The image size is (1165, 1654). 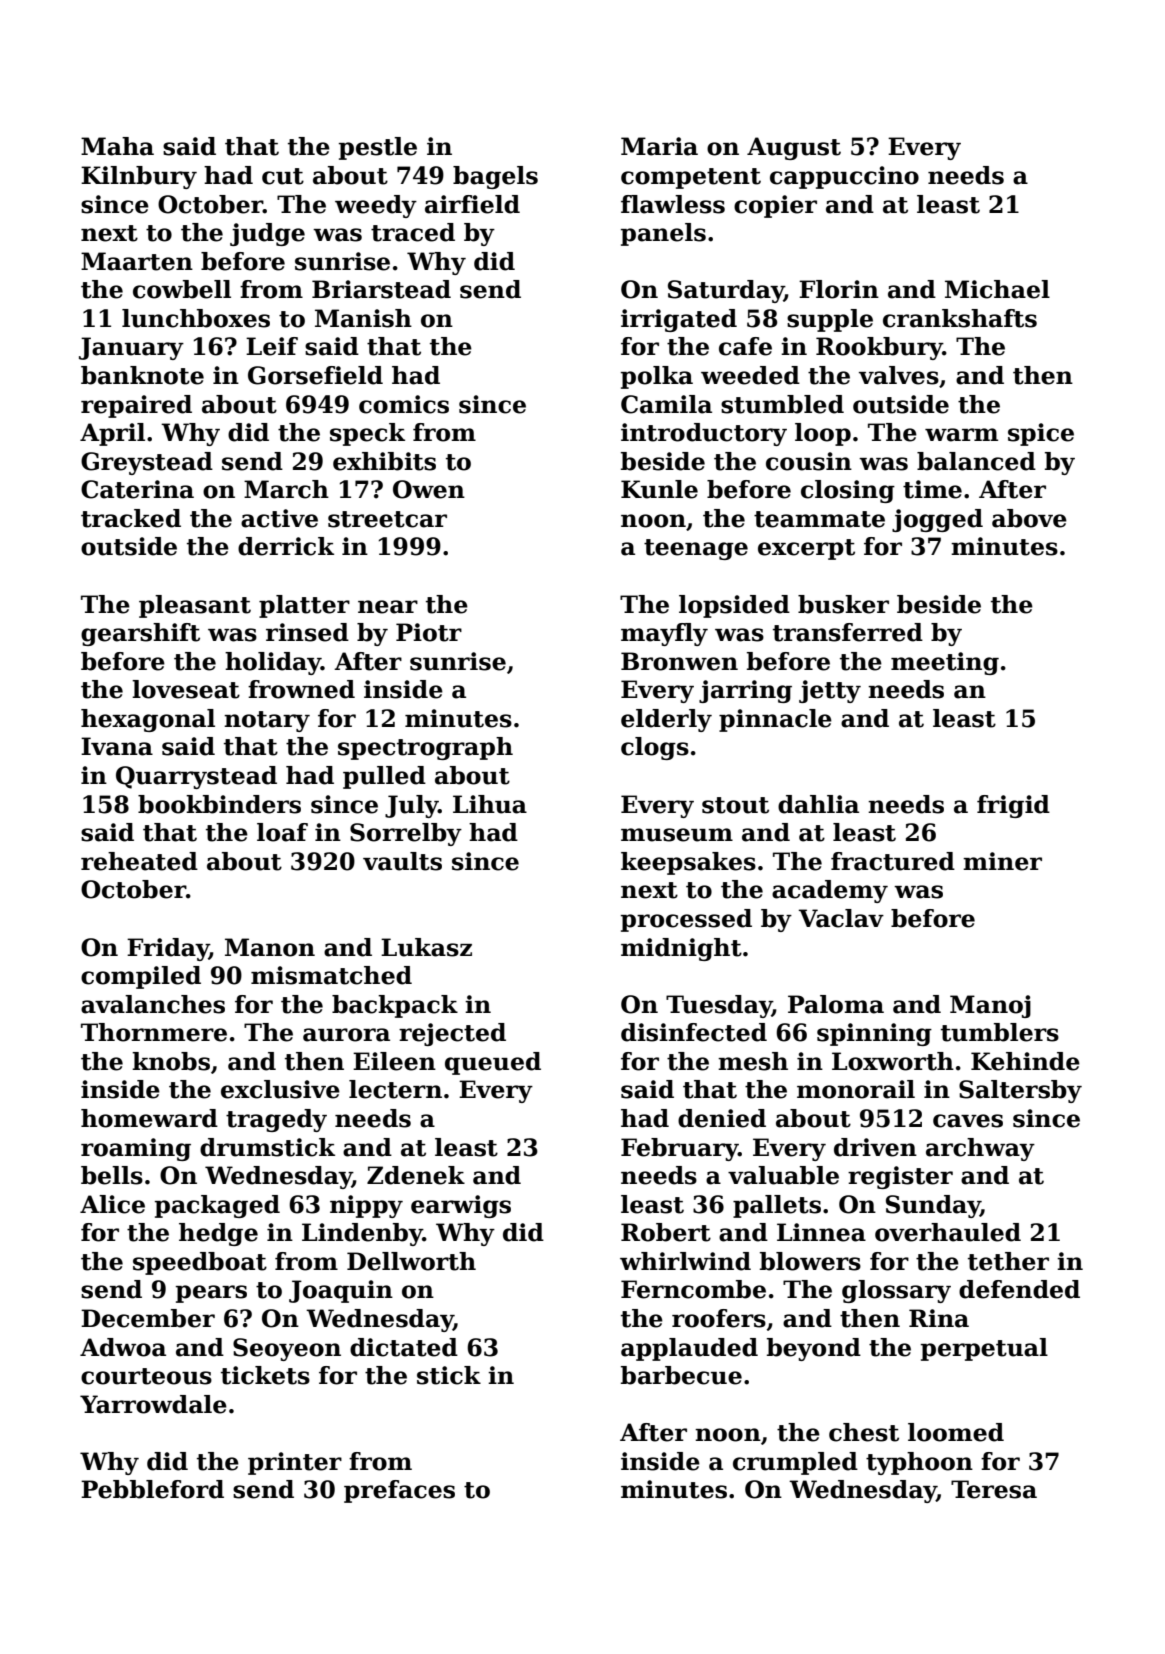 I want to click on Ferncombe, so click(x=693, y=1289).
